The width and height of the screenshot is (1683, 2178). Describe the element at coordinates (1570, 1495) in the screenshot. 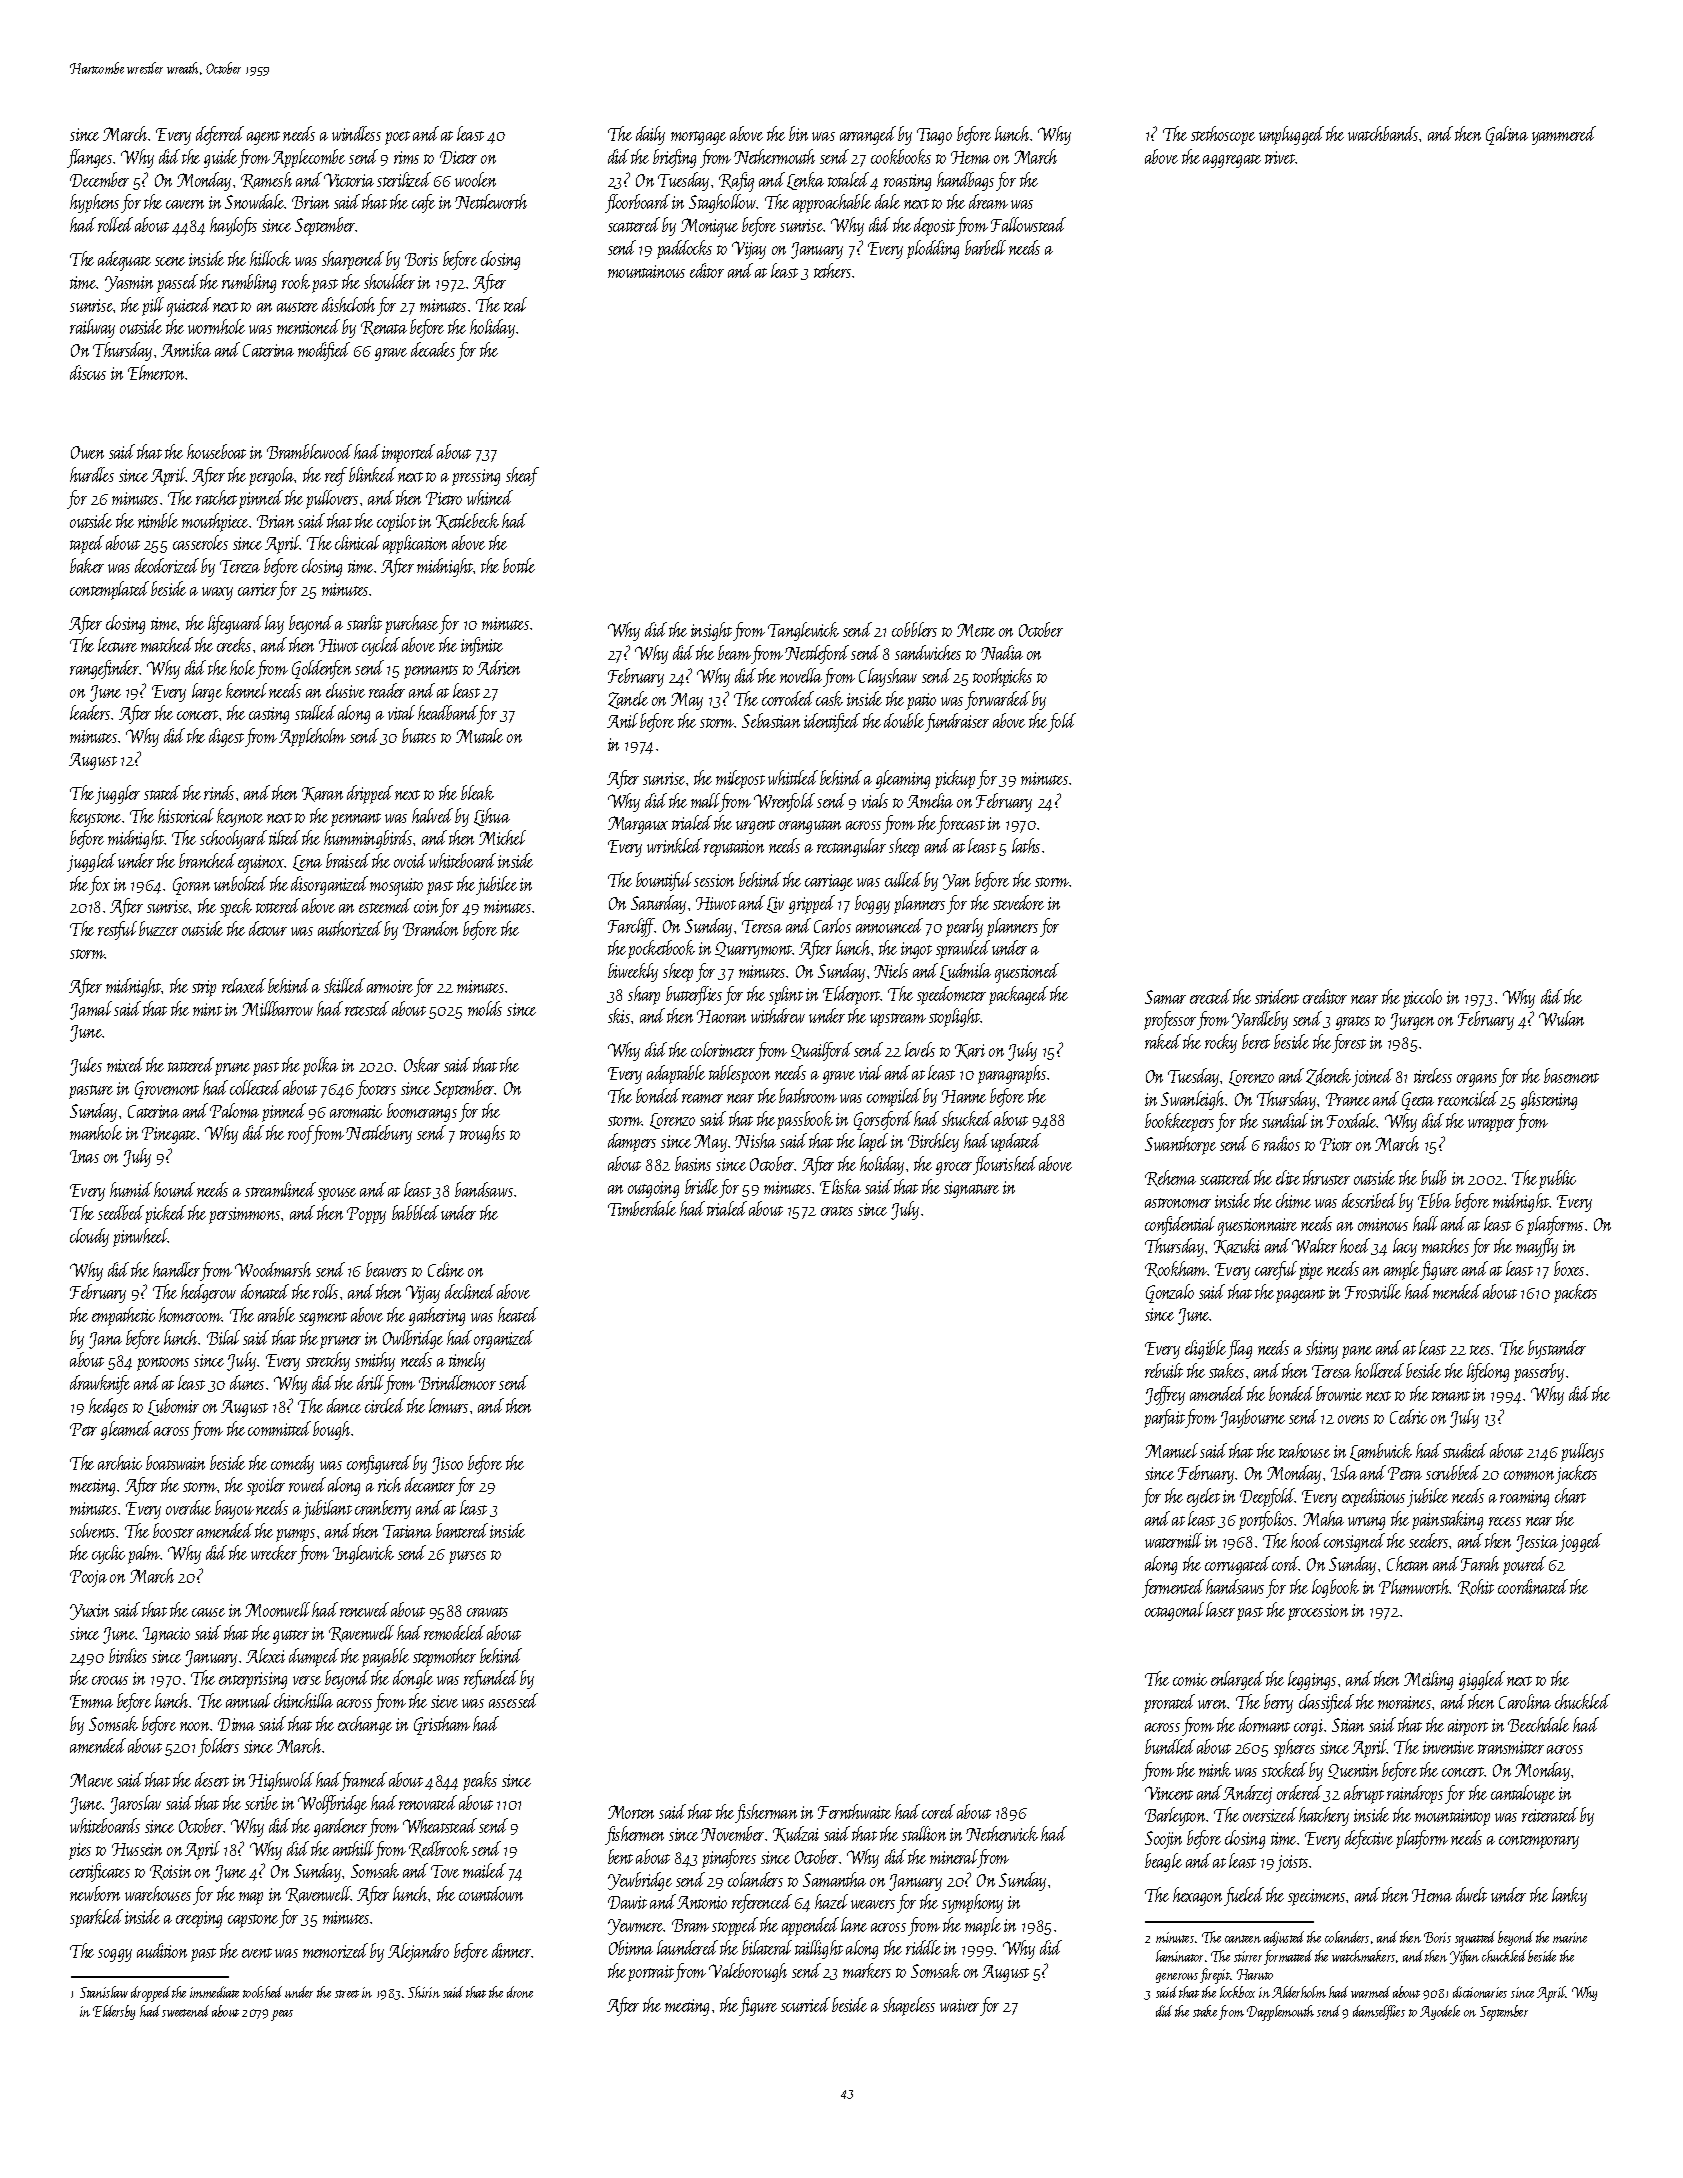

I see `chart` at that location.
